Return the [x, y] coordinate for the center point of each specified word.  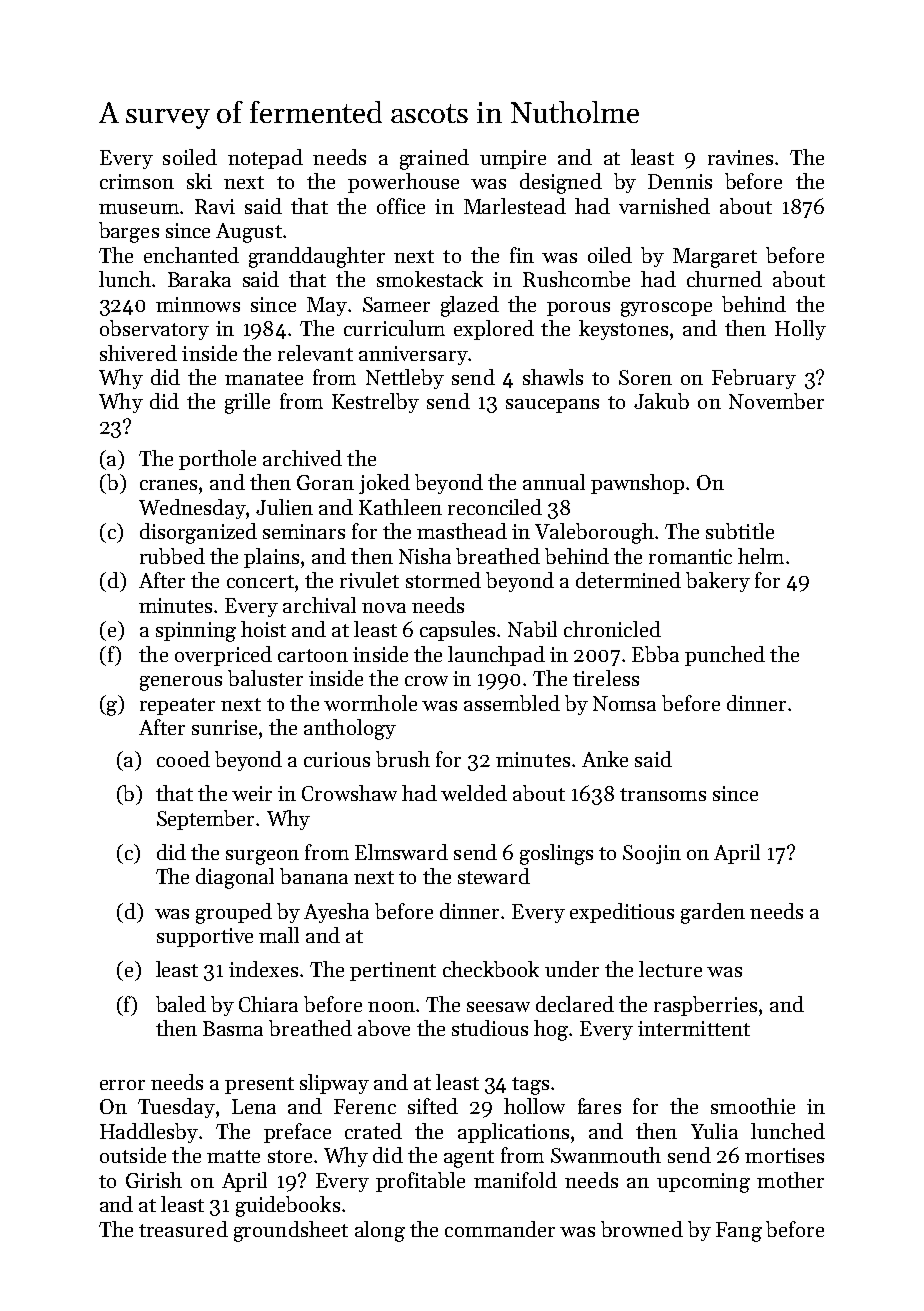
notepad [265, 159]
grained [434, 159]
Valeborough [594, 533]
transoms [663, 794]
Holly [800, 330]
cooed [183, 759]
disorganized [198, 533]
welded [474, 793]
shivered [138, 353]
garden [713, 913]
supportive [205, 937]
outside [133, 1155]
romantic [690, 556]
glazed [470, 306]
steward [494, 876]
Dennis [680, 181]
